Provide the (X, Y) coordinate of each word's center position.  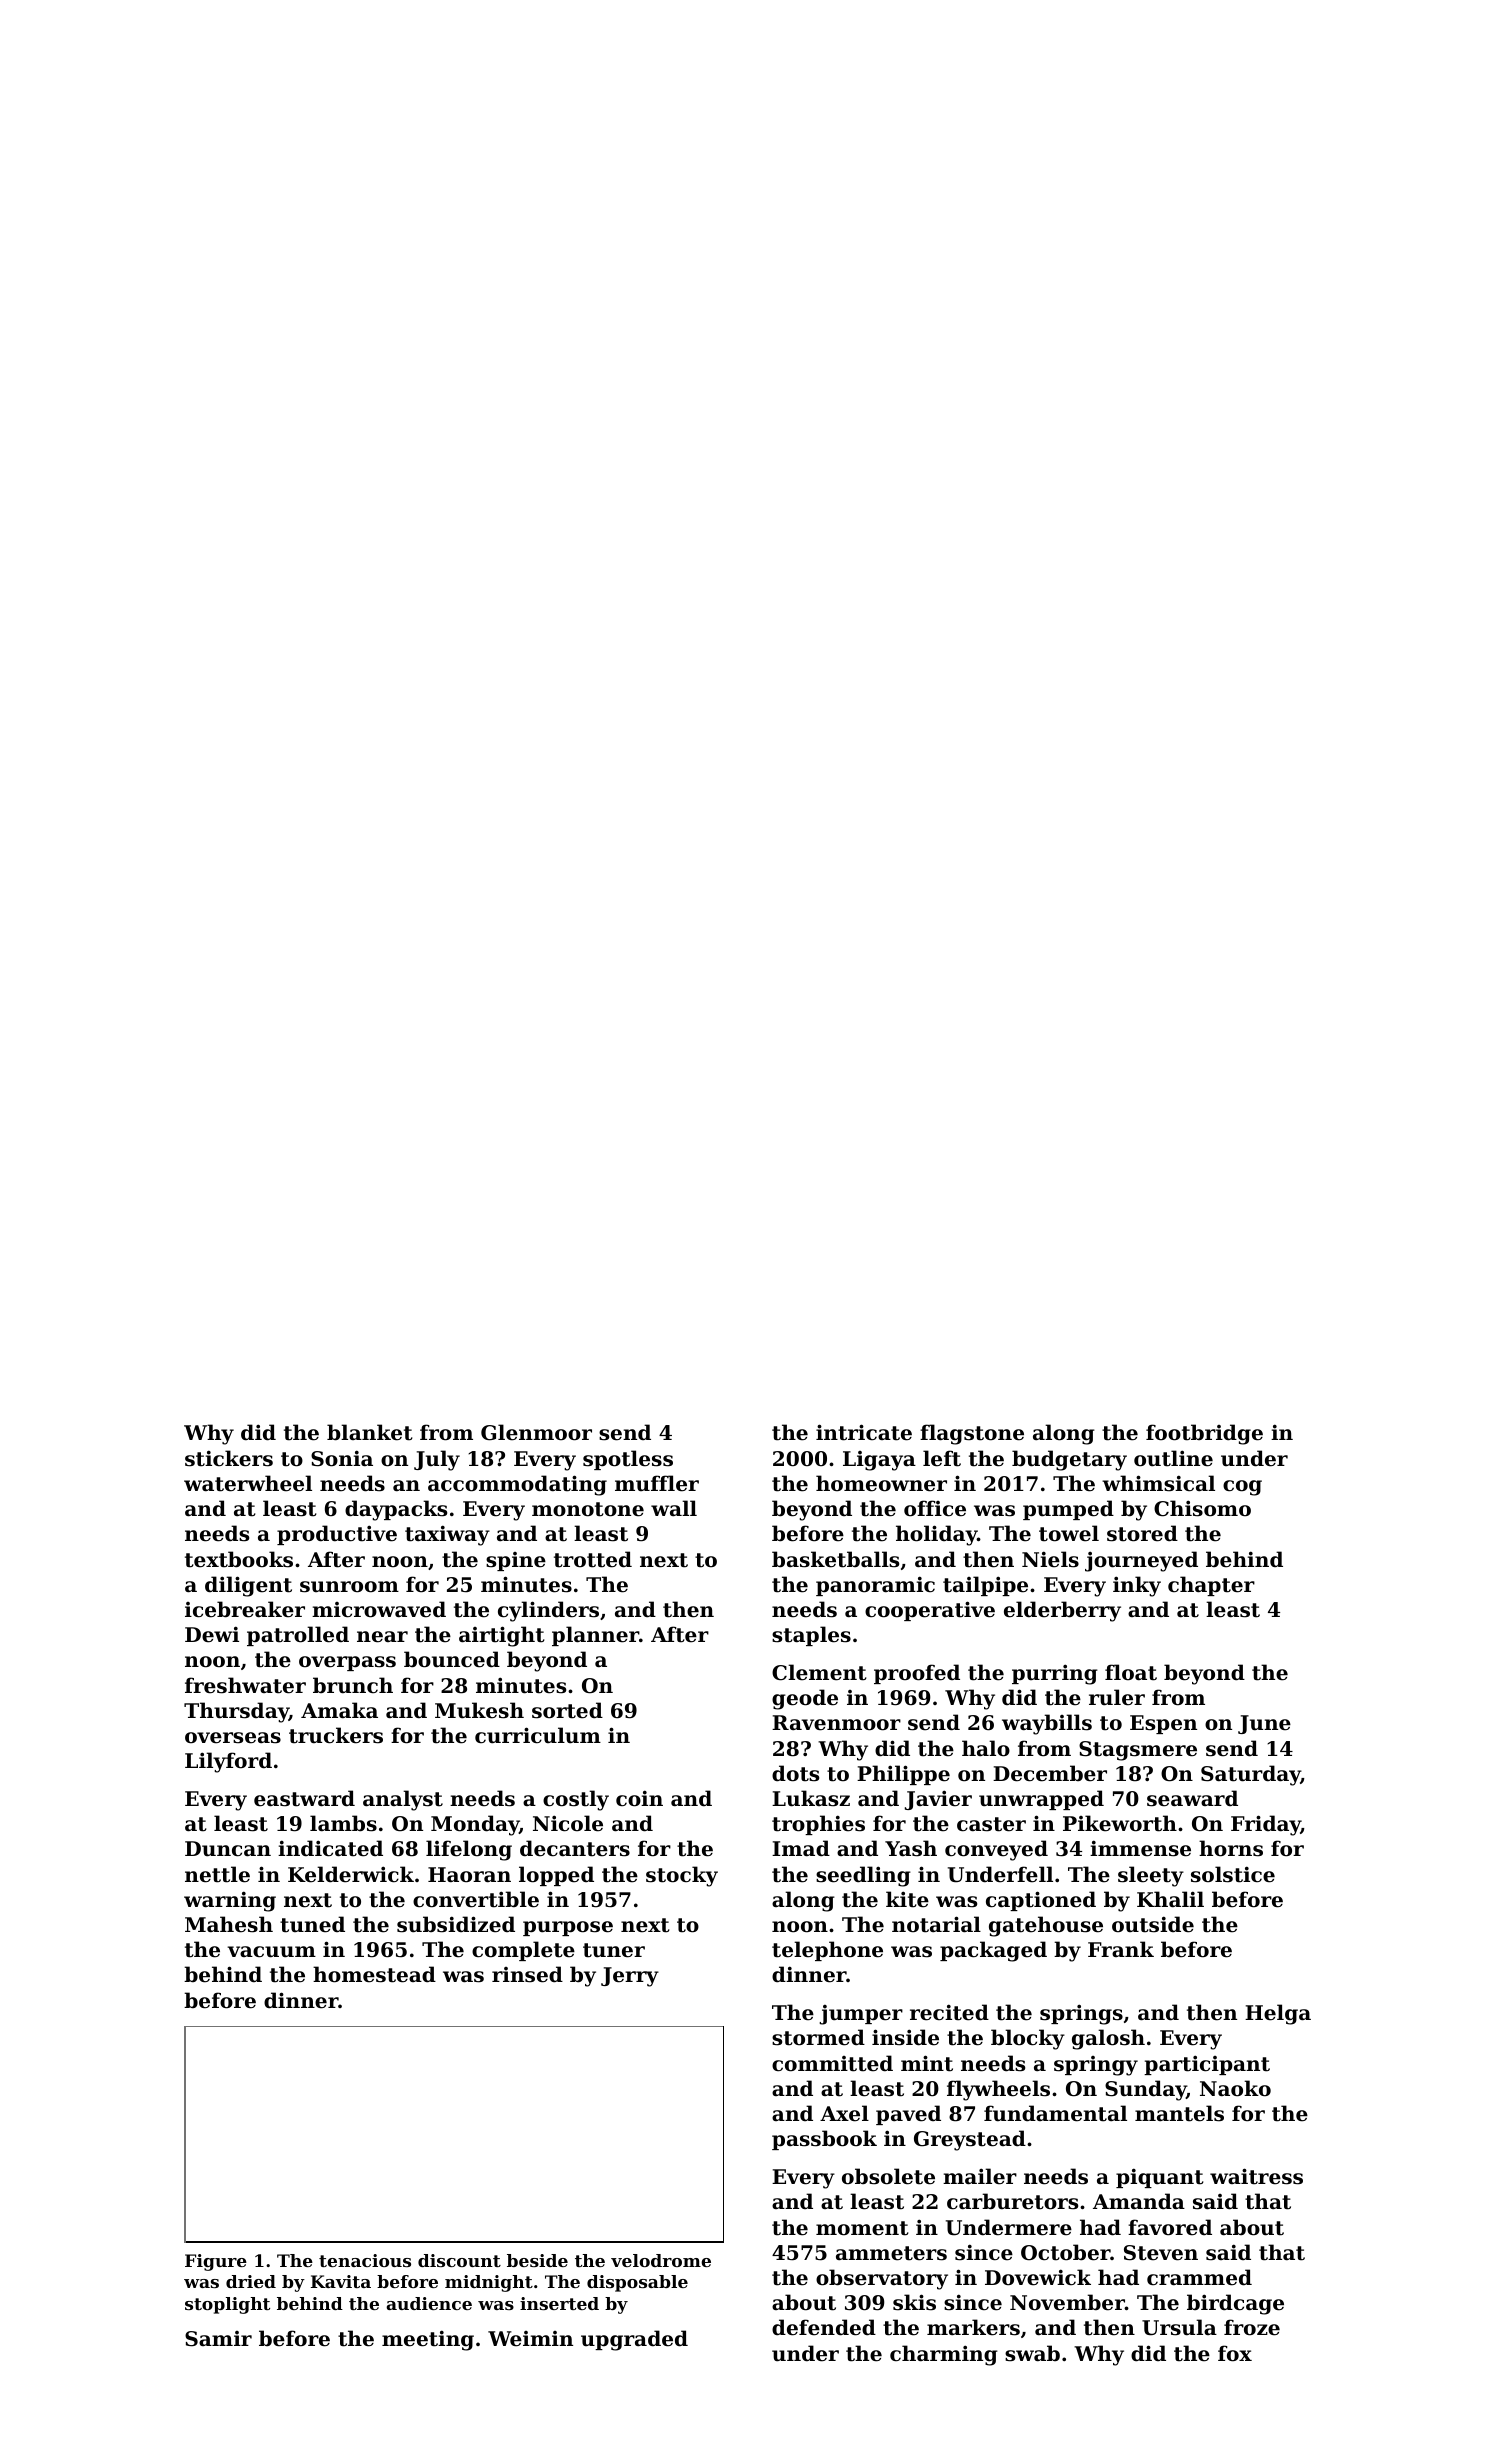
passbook (824, 2140)
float (1131, 1672)
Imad (801, 1848)
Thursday (236, 1712)
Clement (819, 1672)
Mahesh (229, 1924)
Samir (218, 2339)
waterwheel (248, 1483)
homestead (374, 1974)
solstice (1233, 1874)
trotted (593, 1559)
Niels (1050, 1559)
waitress (1256, 2176)
